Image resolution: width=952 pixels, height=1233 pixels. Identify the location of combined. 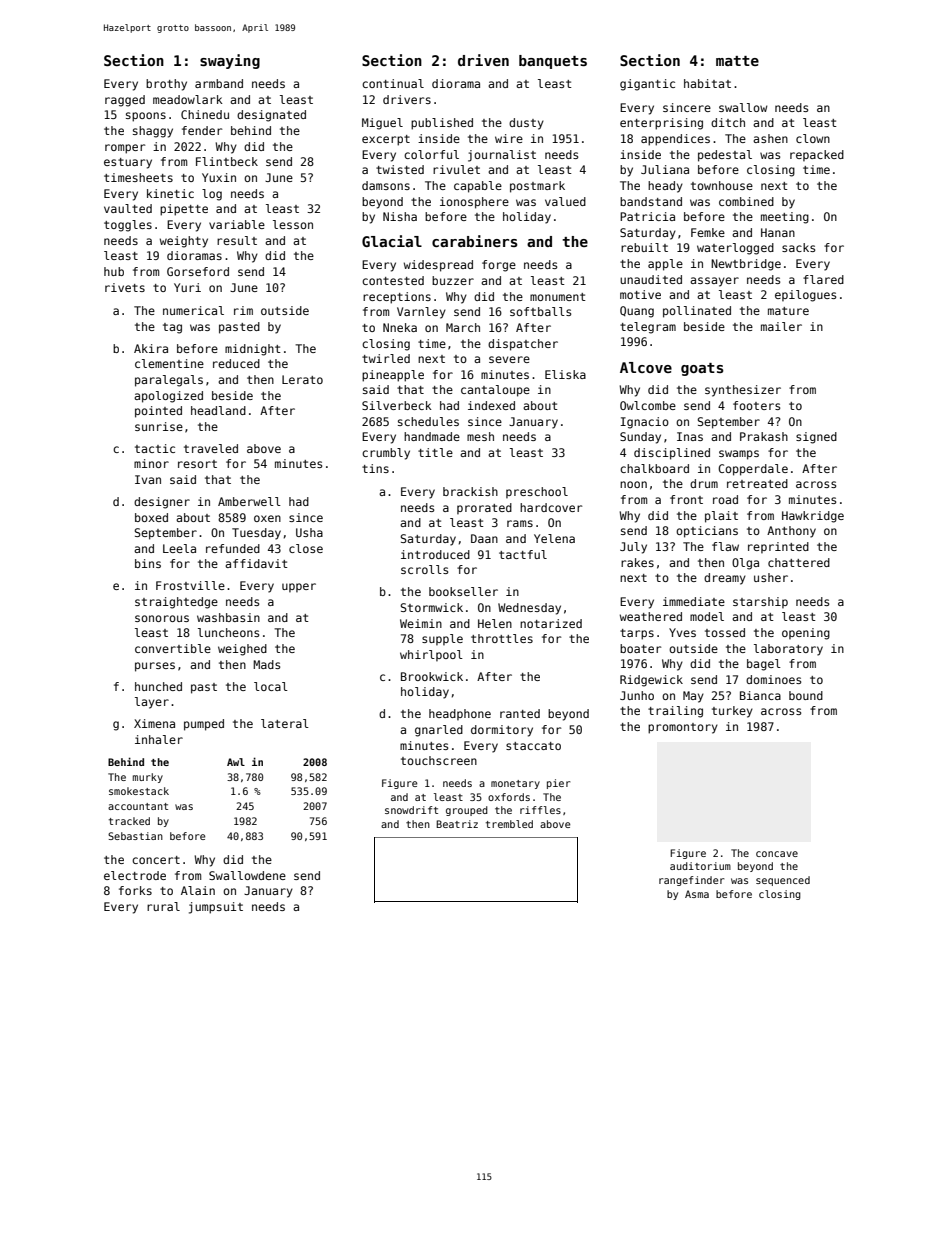
(746, 201).
